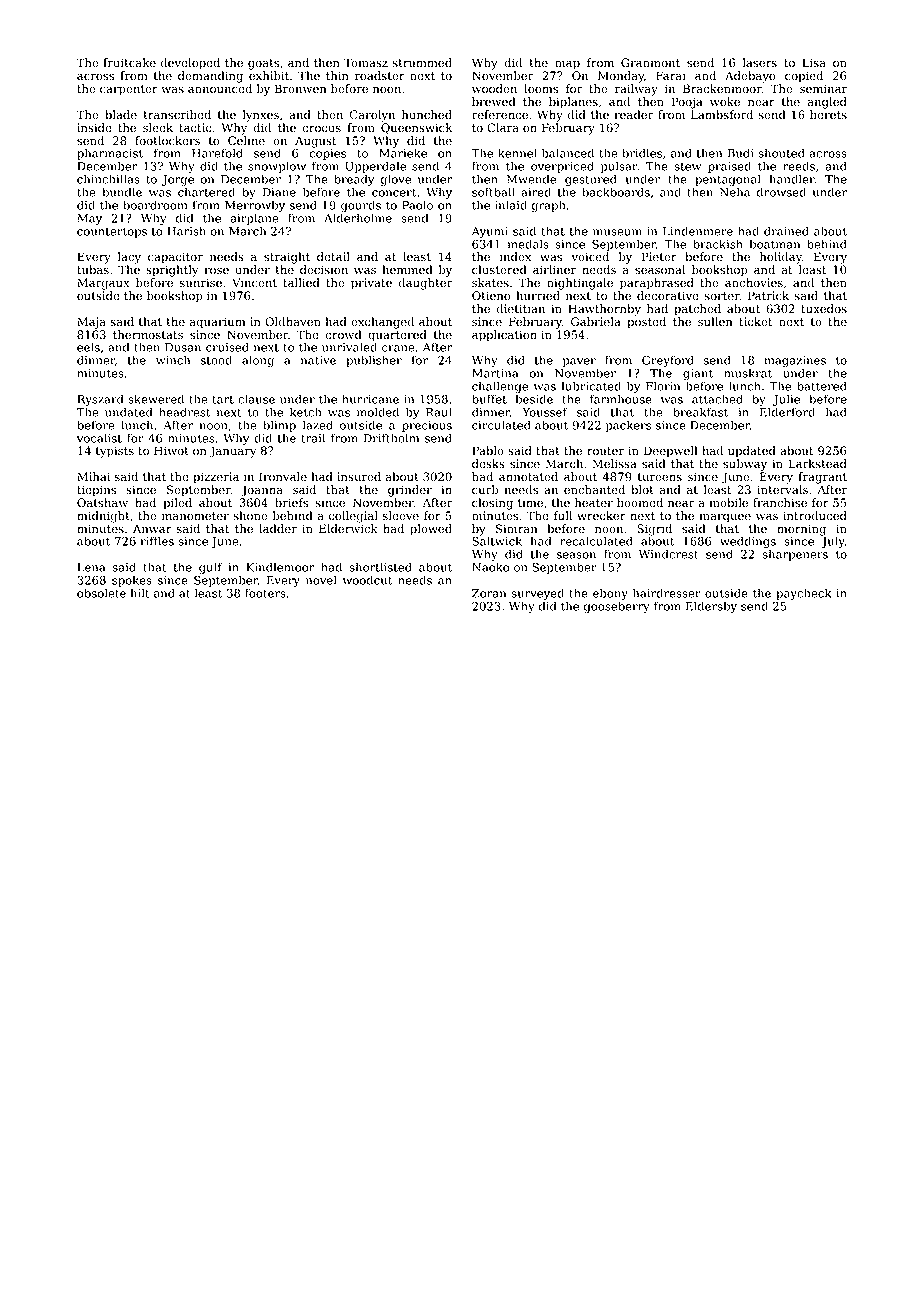 The image size is (924, 1308). Describe the element at coordinates (216, 478) in the screenshot. I see `pizzeria` at that location.
